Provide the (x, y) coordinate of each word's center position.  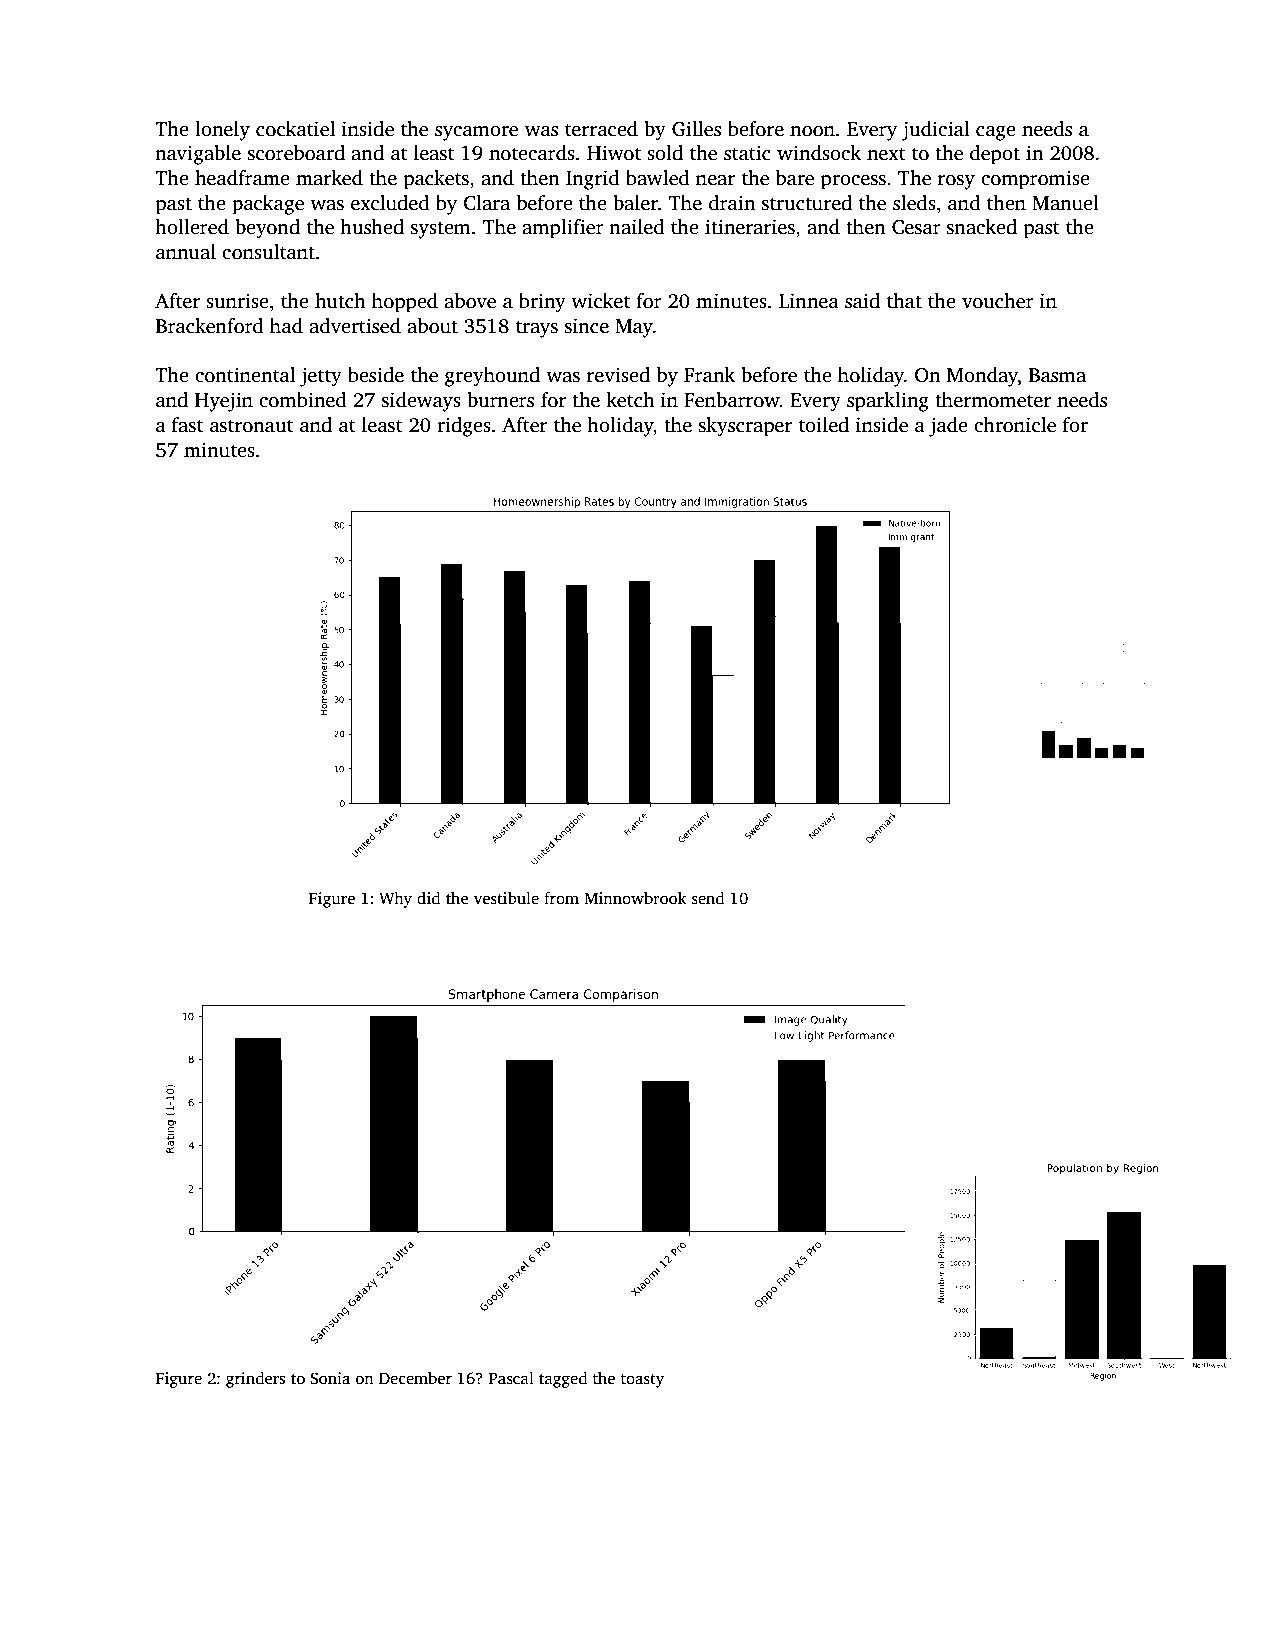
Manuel (1065, 203)
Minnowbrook (635, 898)
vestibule (506, 898)
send (708, 898)
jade (948, 427)
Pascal (511, 1378)
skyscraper (745, 427)
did (428, 897)
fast (187, 425)
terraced (601, 129)
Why (395, 899)
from (561, 898)
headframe (242, 178)
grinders (255, 1379)
